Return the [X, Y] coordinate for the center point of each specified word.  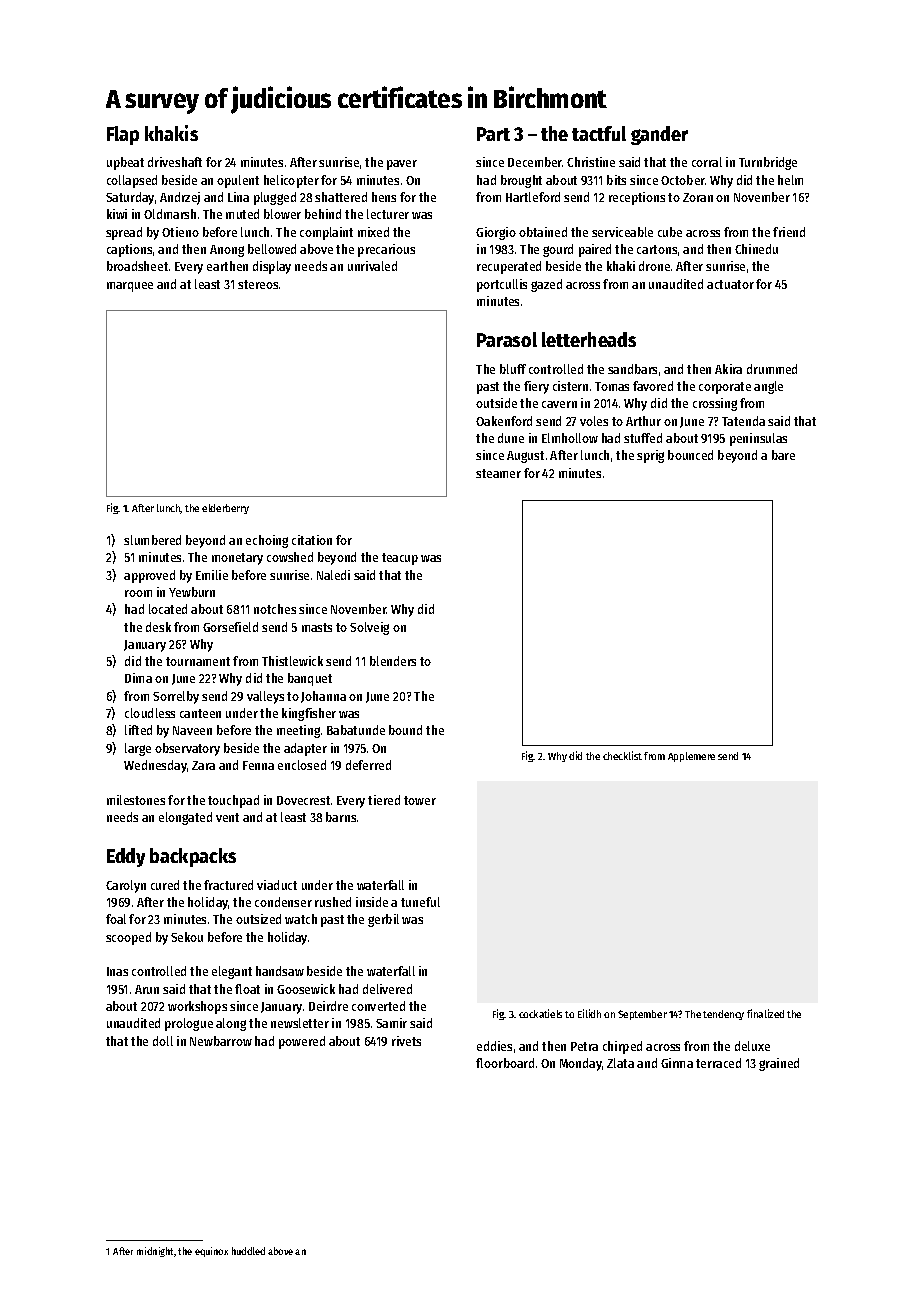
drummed [772, 369]
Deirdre [328, 1006]
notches [275, 609]
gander [659, 135]
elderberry [225, 509]
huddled [248, 1251]
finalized [765, 1013]
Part [493, 134]
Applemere [691, 757]
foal [116, 919]
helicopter [291, 181]
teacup [400, 559]
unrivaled [372, 266]
